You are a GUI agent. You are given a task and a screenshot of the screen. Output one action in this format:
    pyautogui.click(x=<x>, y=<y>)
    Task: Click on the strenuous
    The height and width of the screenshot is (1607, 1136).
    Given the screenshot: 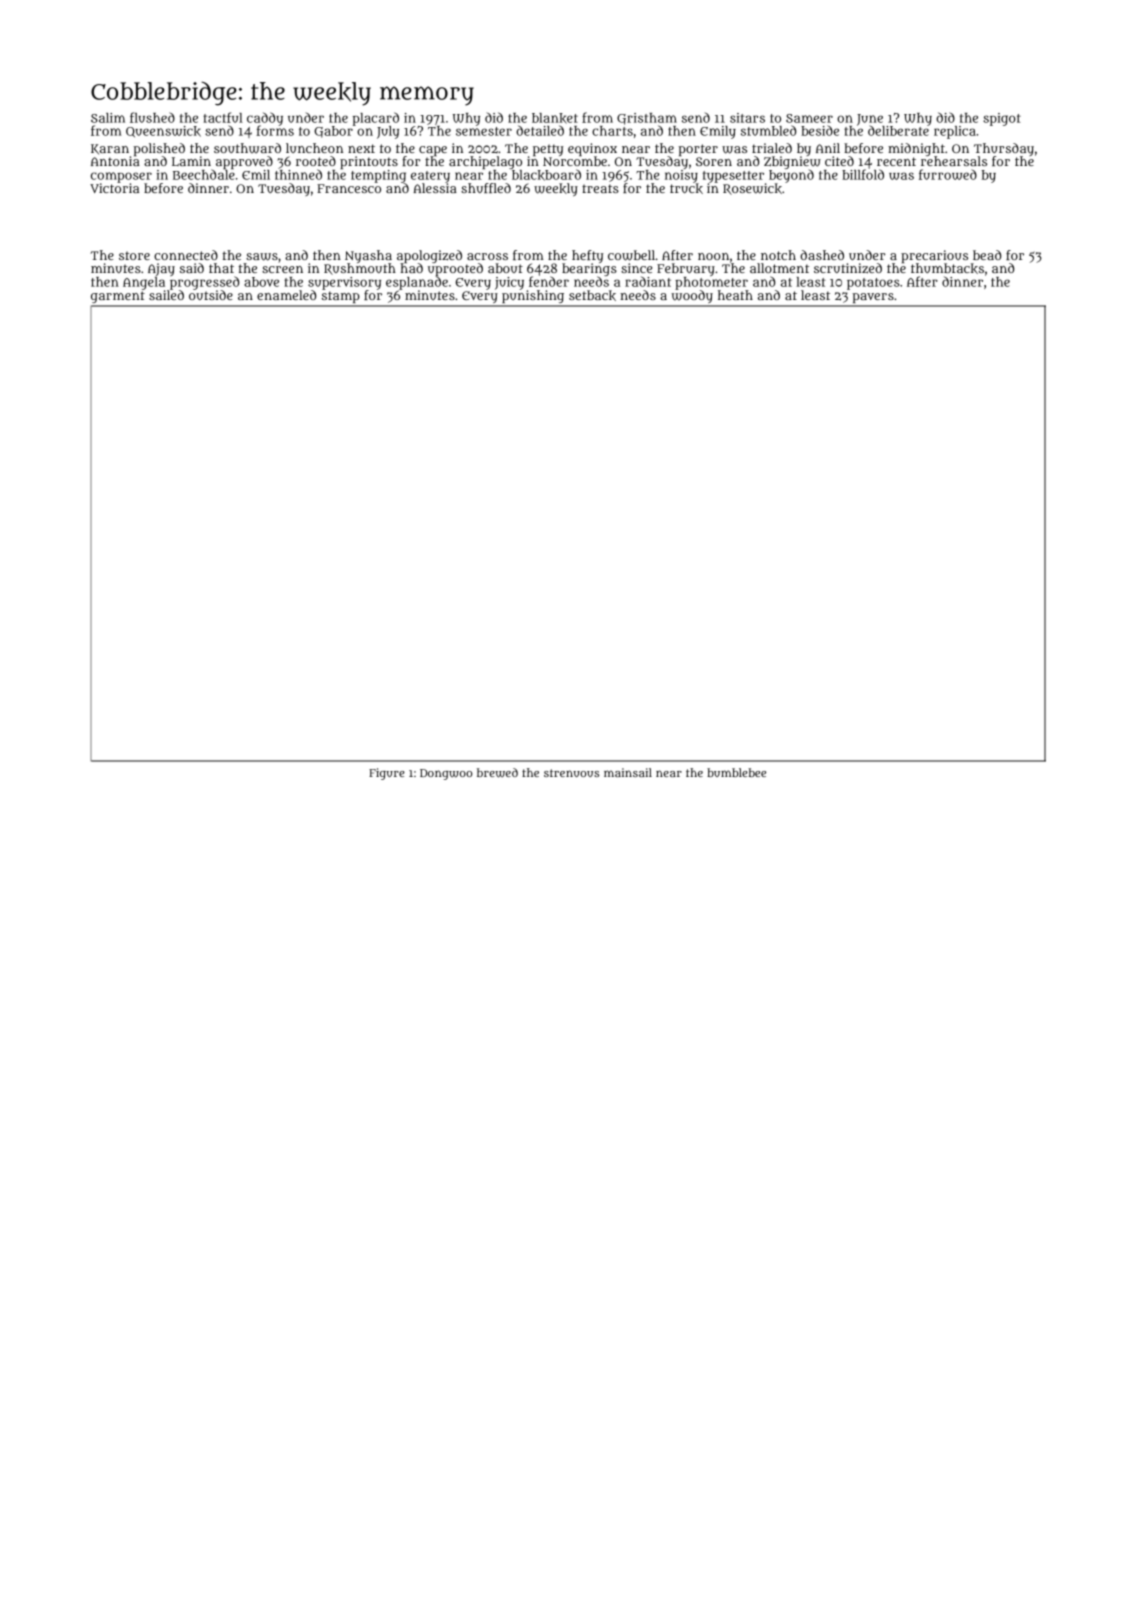 What is the action you would take?
    pyautogui.click(x=571, y=773)
